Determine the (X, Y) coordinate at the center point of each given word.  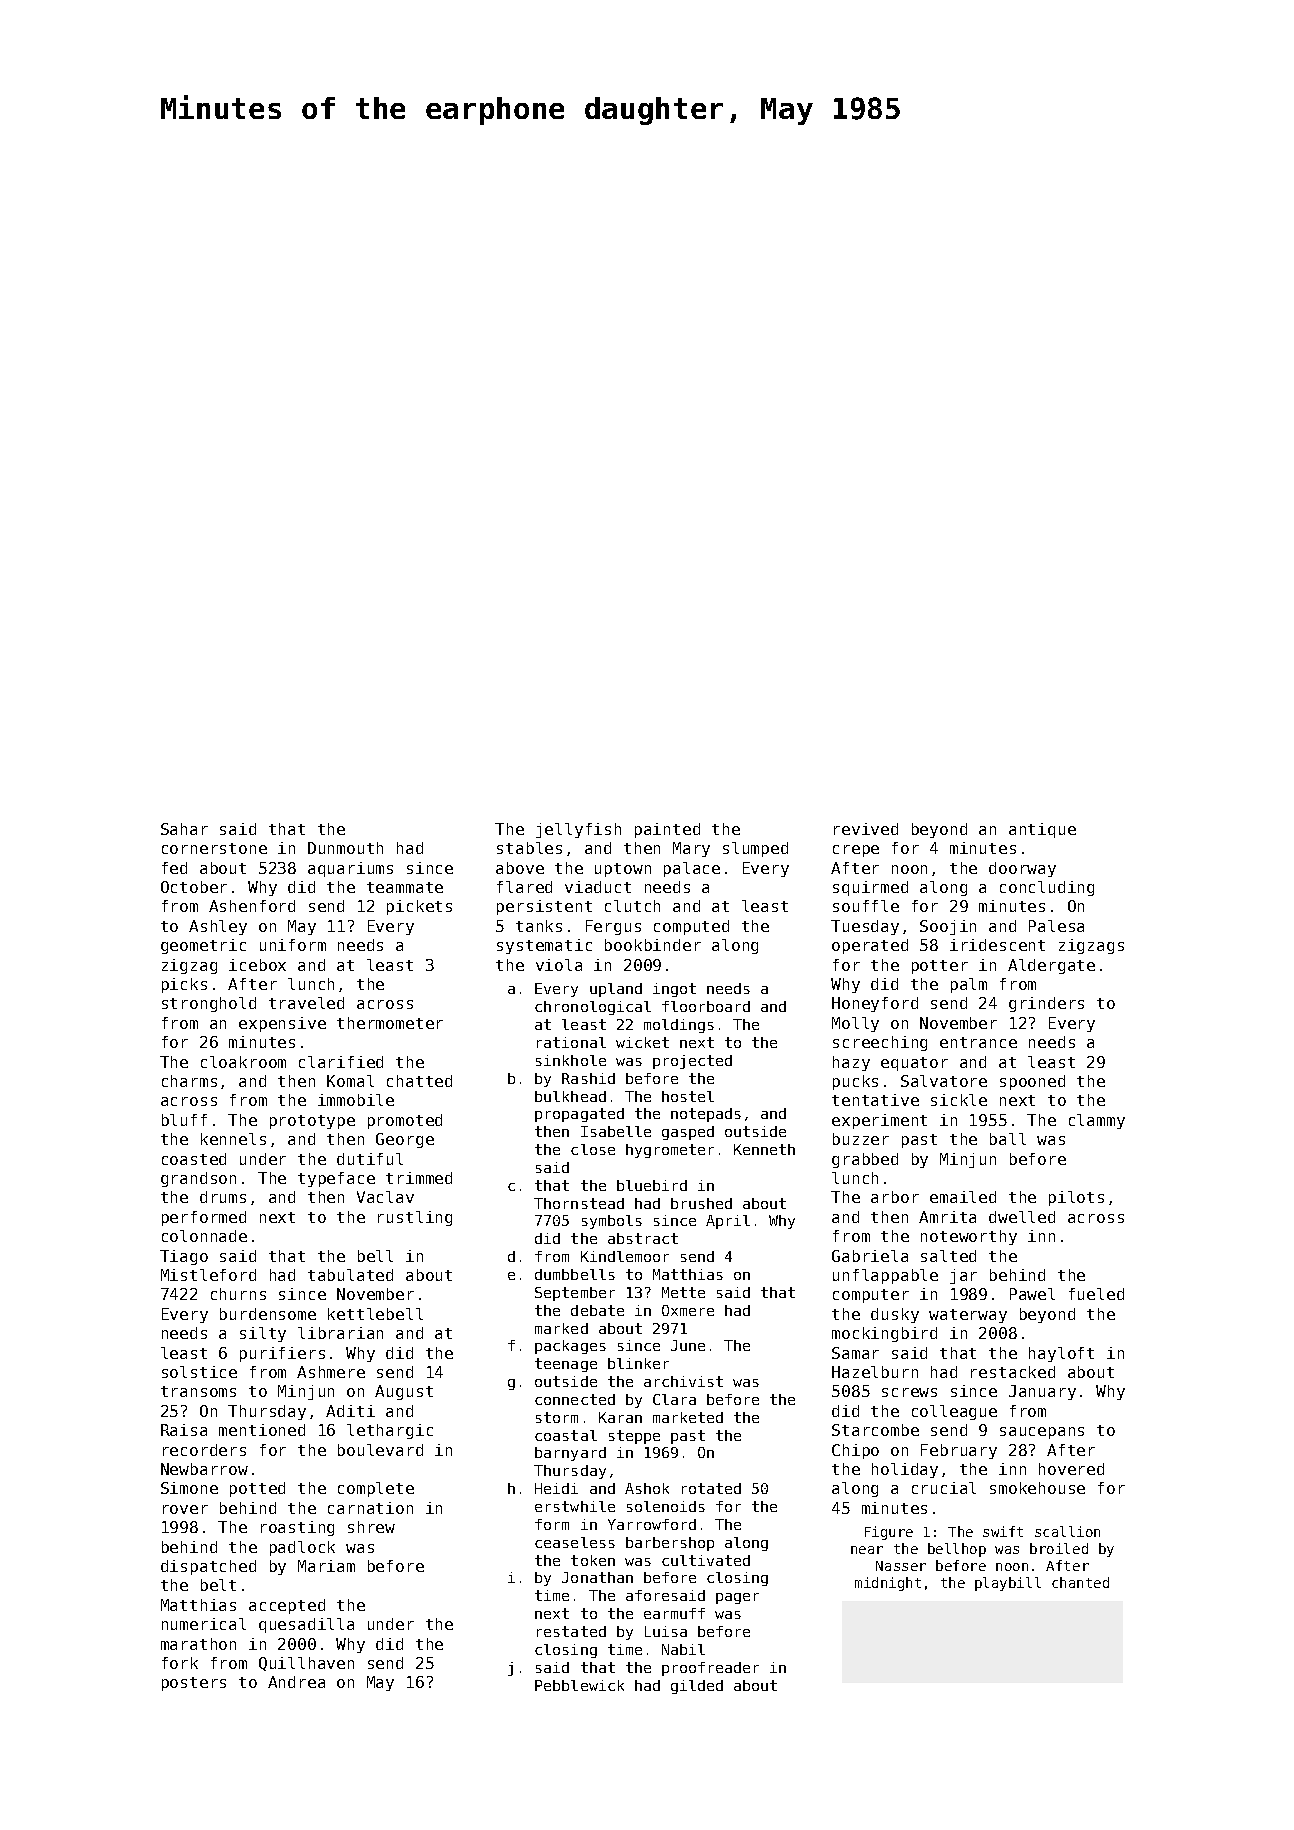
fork (180, 1663)
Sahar (184, 829)
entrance (978, 1042)
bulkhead (570, 1096)
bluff (184, 1120)
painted (667, 830)
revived (866, 829)
